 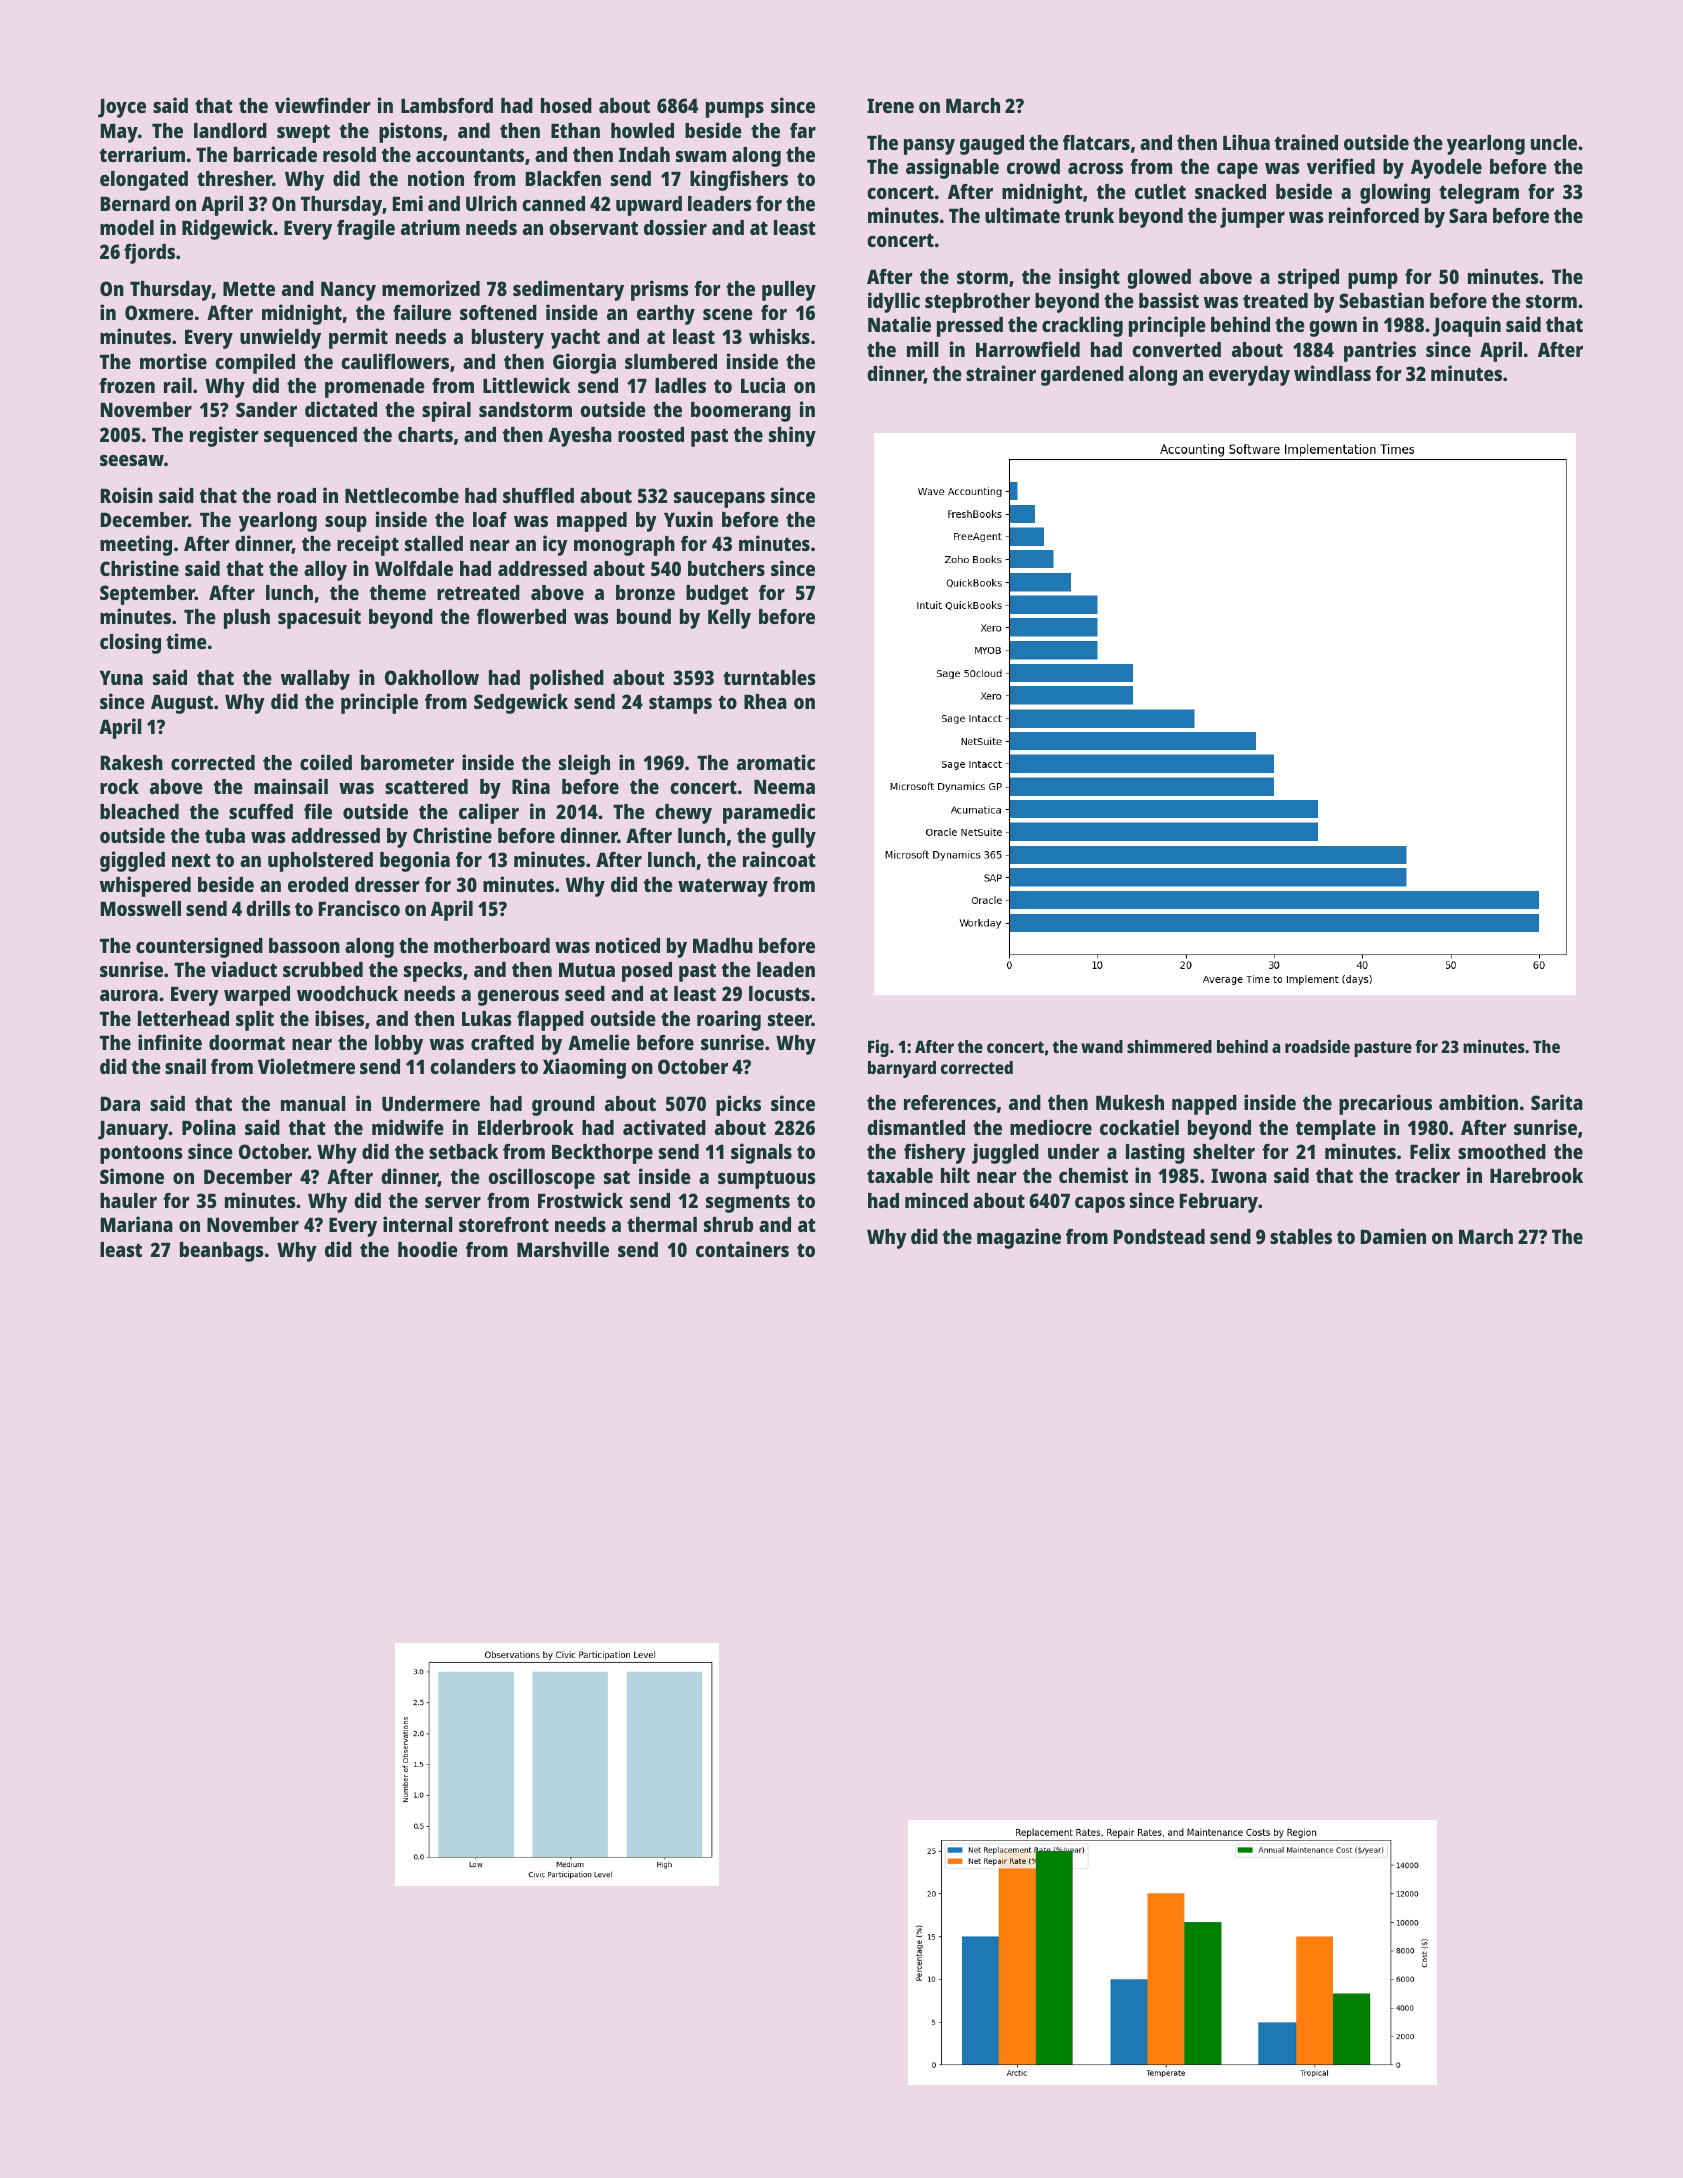 What do you see at coordinates (719, 500) in the screenshot?
I see `saucepans` at bounding box center [719, 500].
